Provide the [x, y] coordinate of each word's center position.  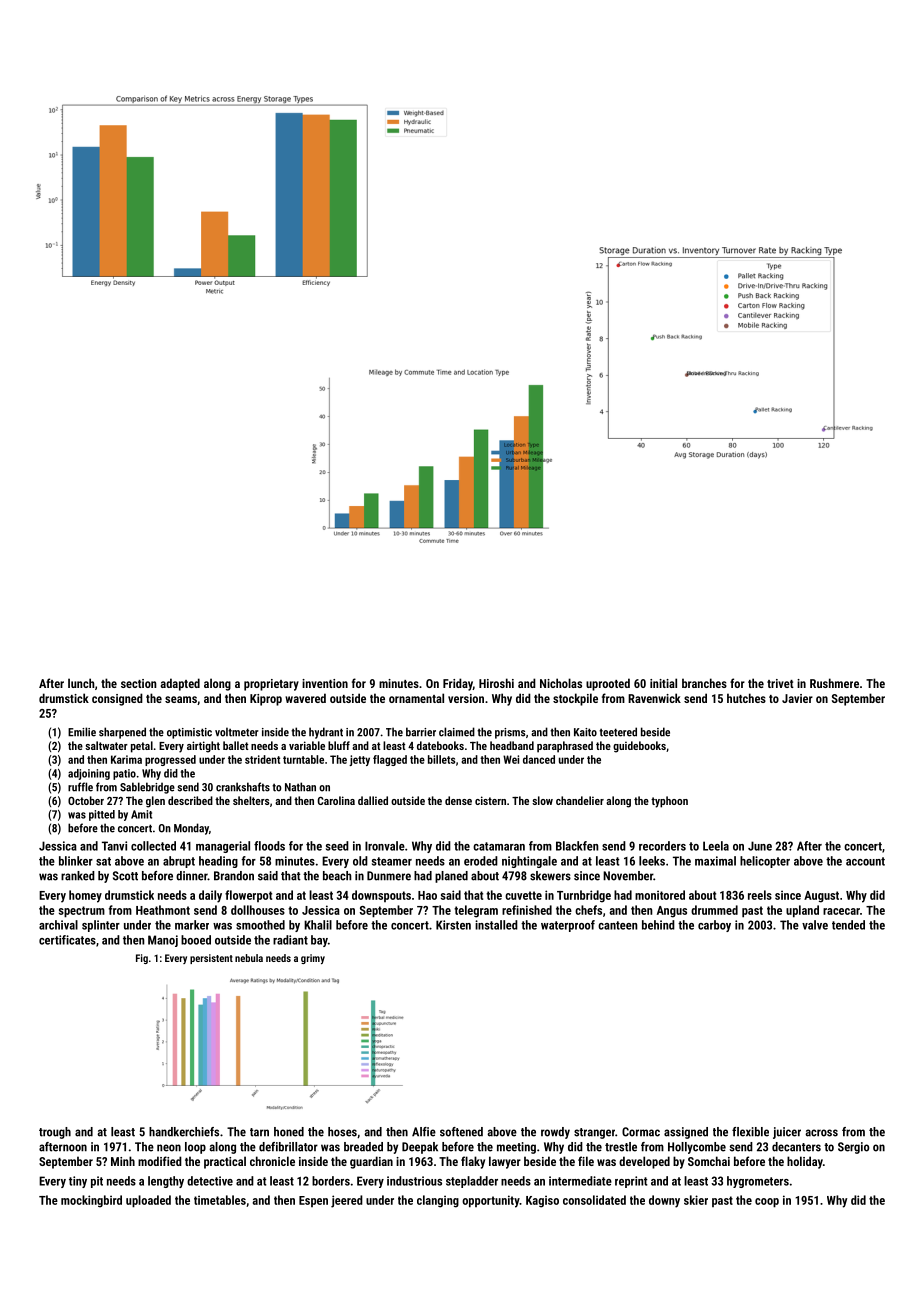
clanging [438, 1201]
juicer [787, 1133]
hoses [342, 1132]
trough [55, 1133]
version [466, 698]
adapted [180, 684]
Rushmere [834, 683]
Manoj [163, 941]
